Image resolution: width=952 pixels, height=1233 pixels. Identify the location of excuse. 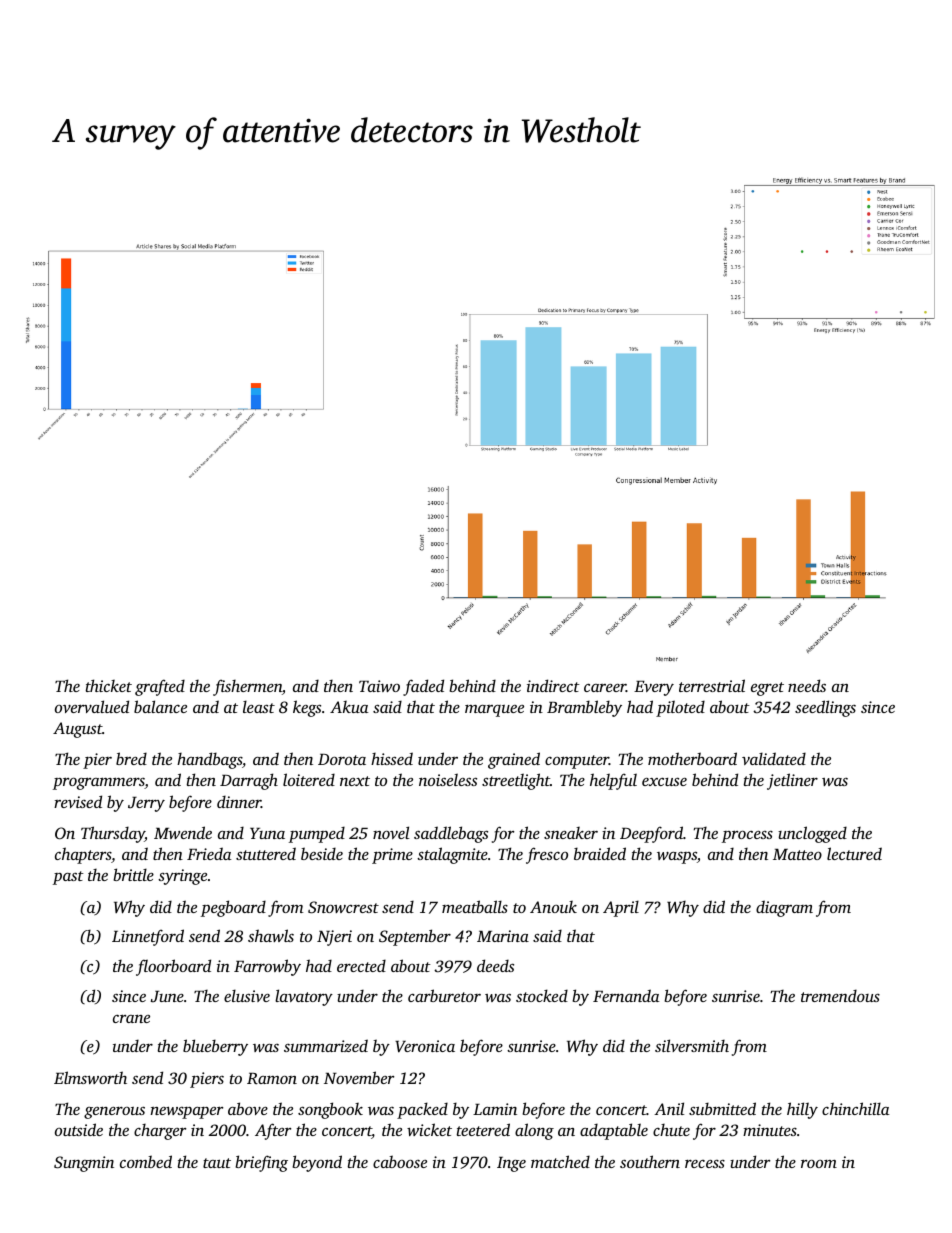
(664, 781).
